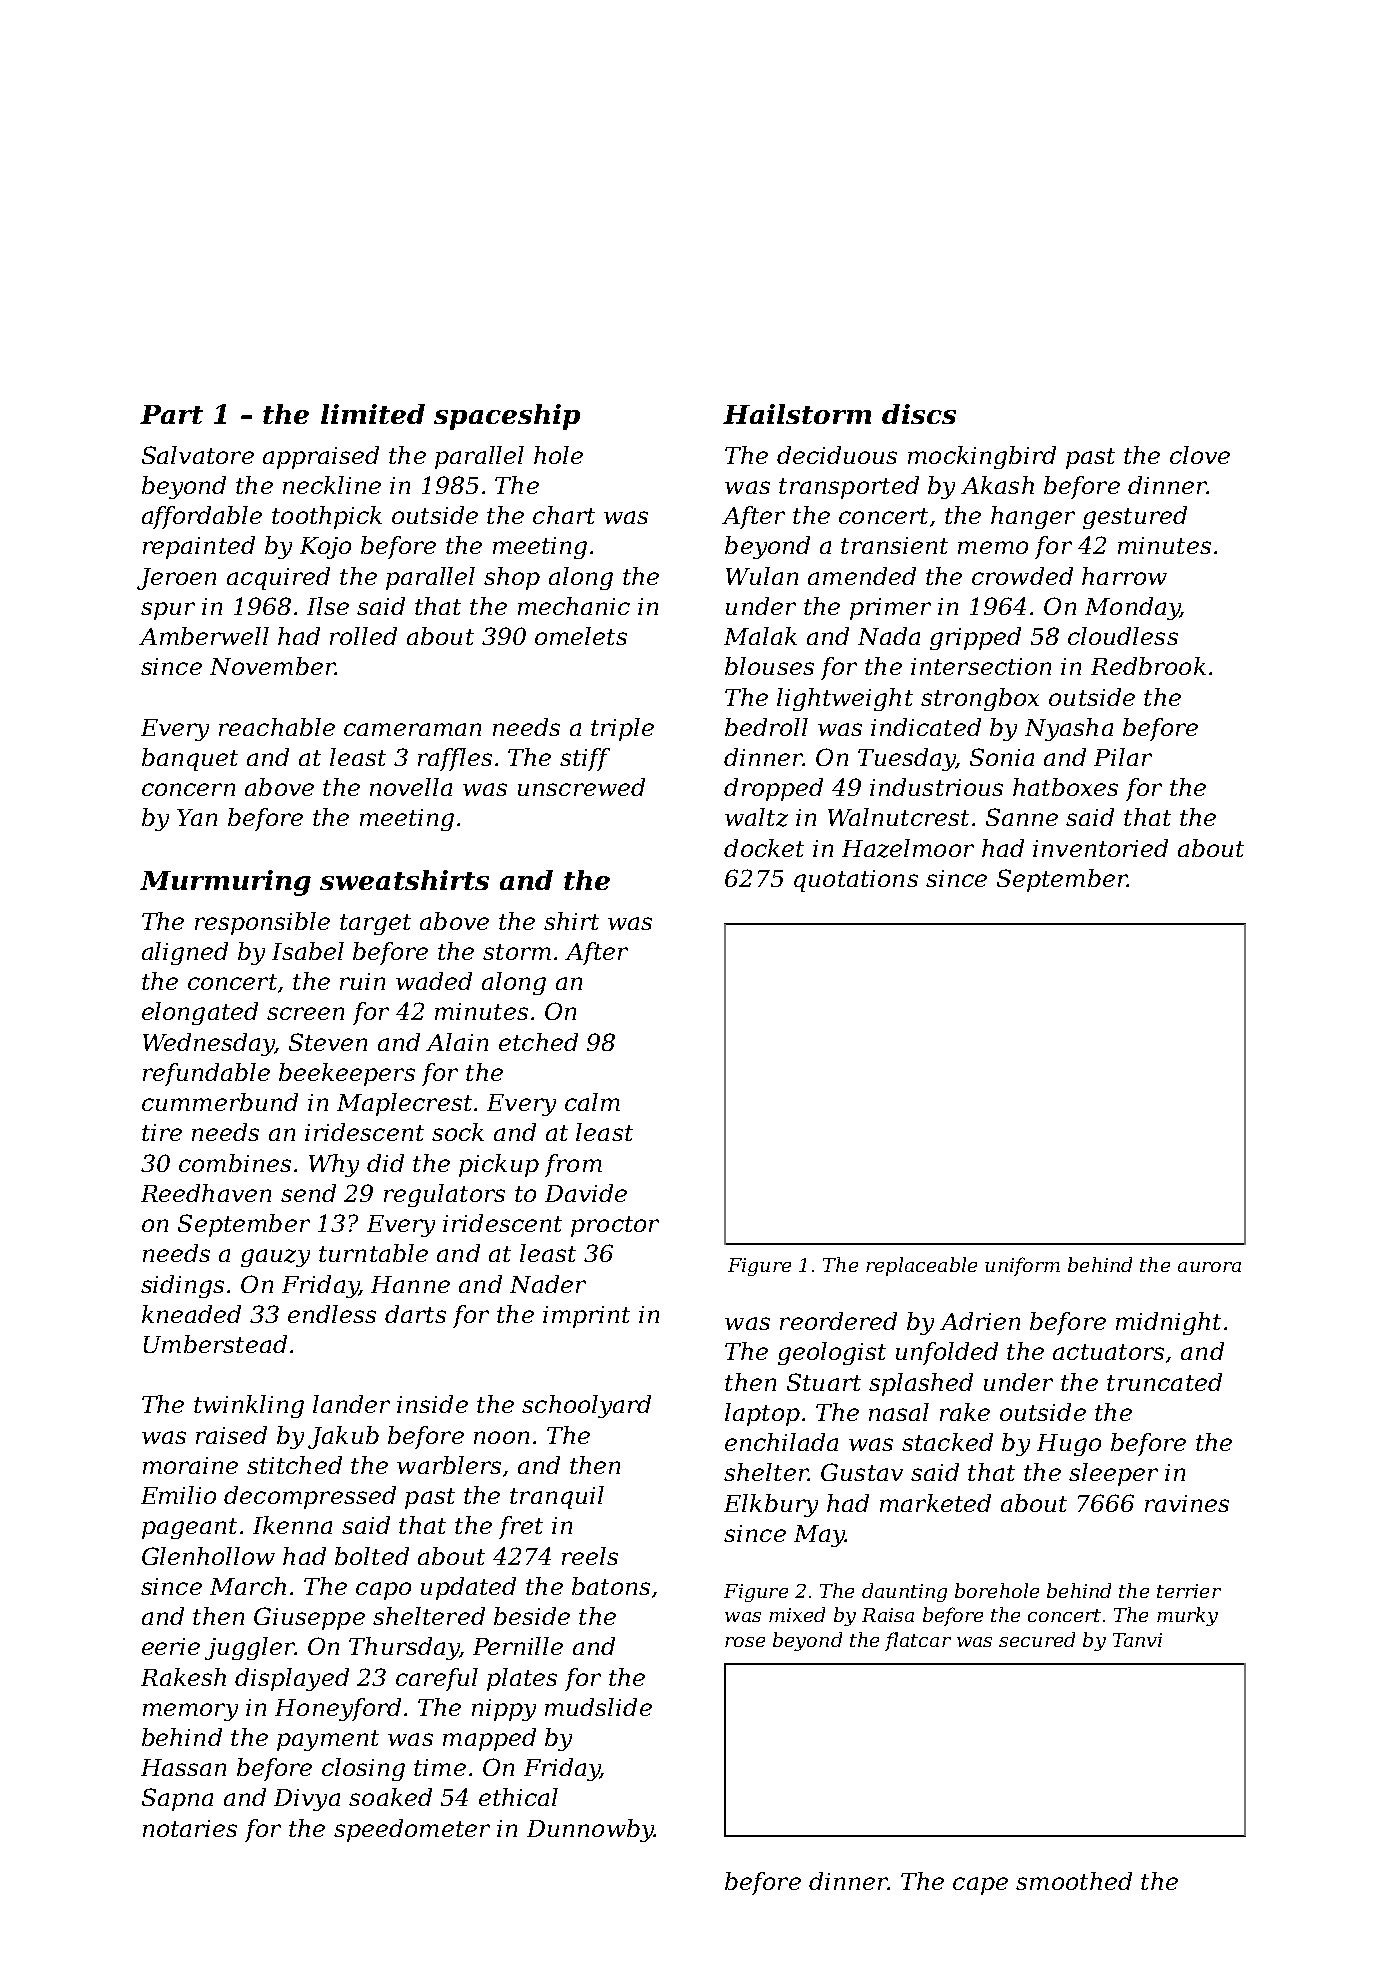  I want to click on aurora, so click(1209, 1267).
